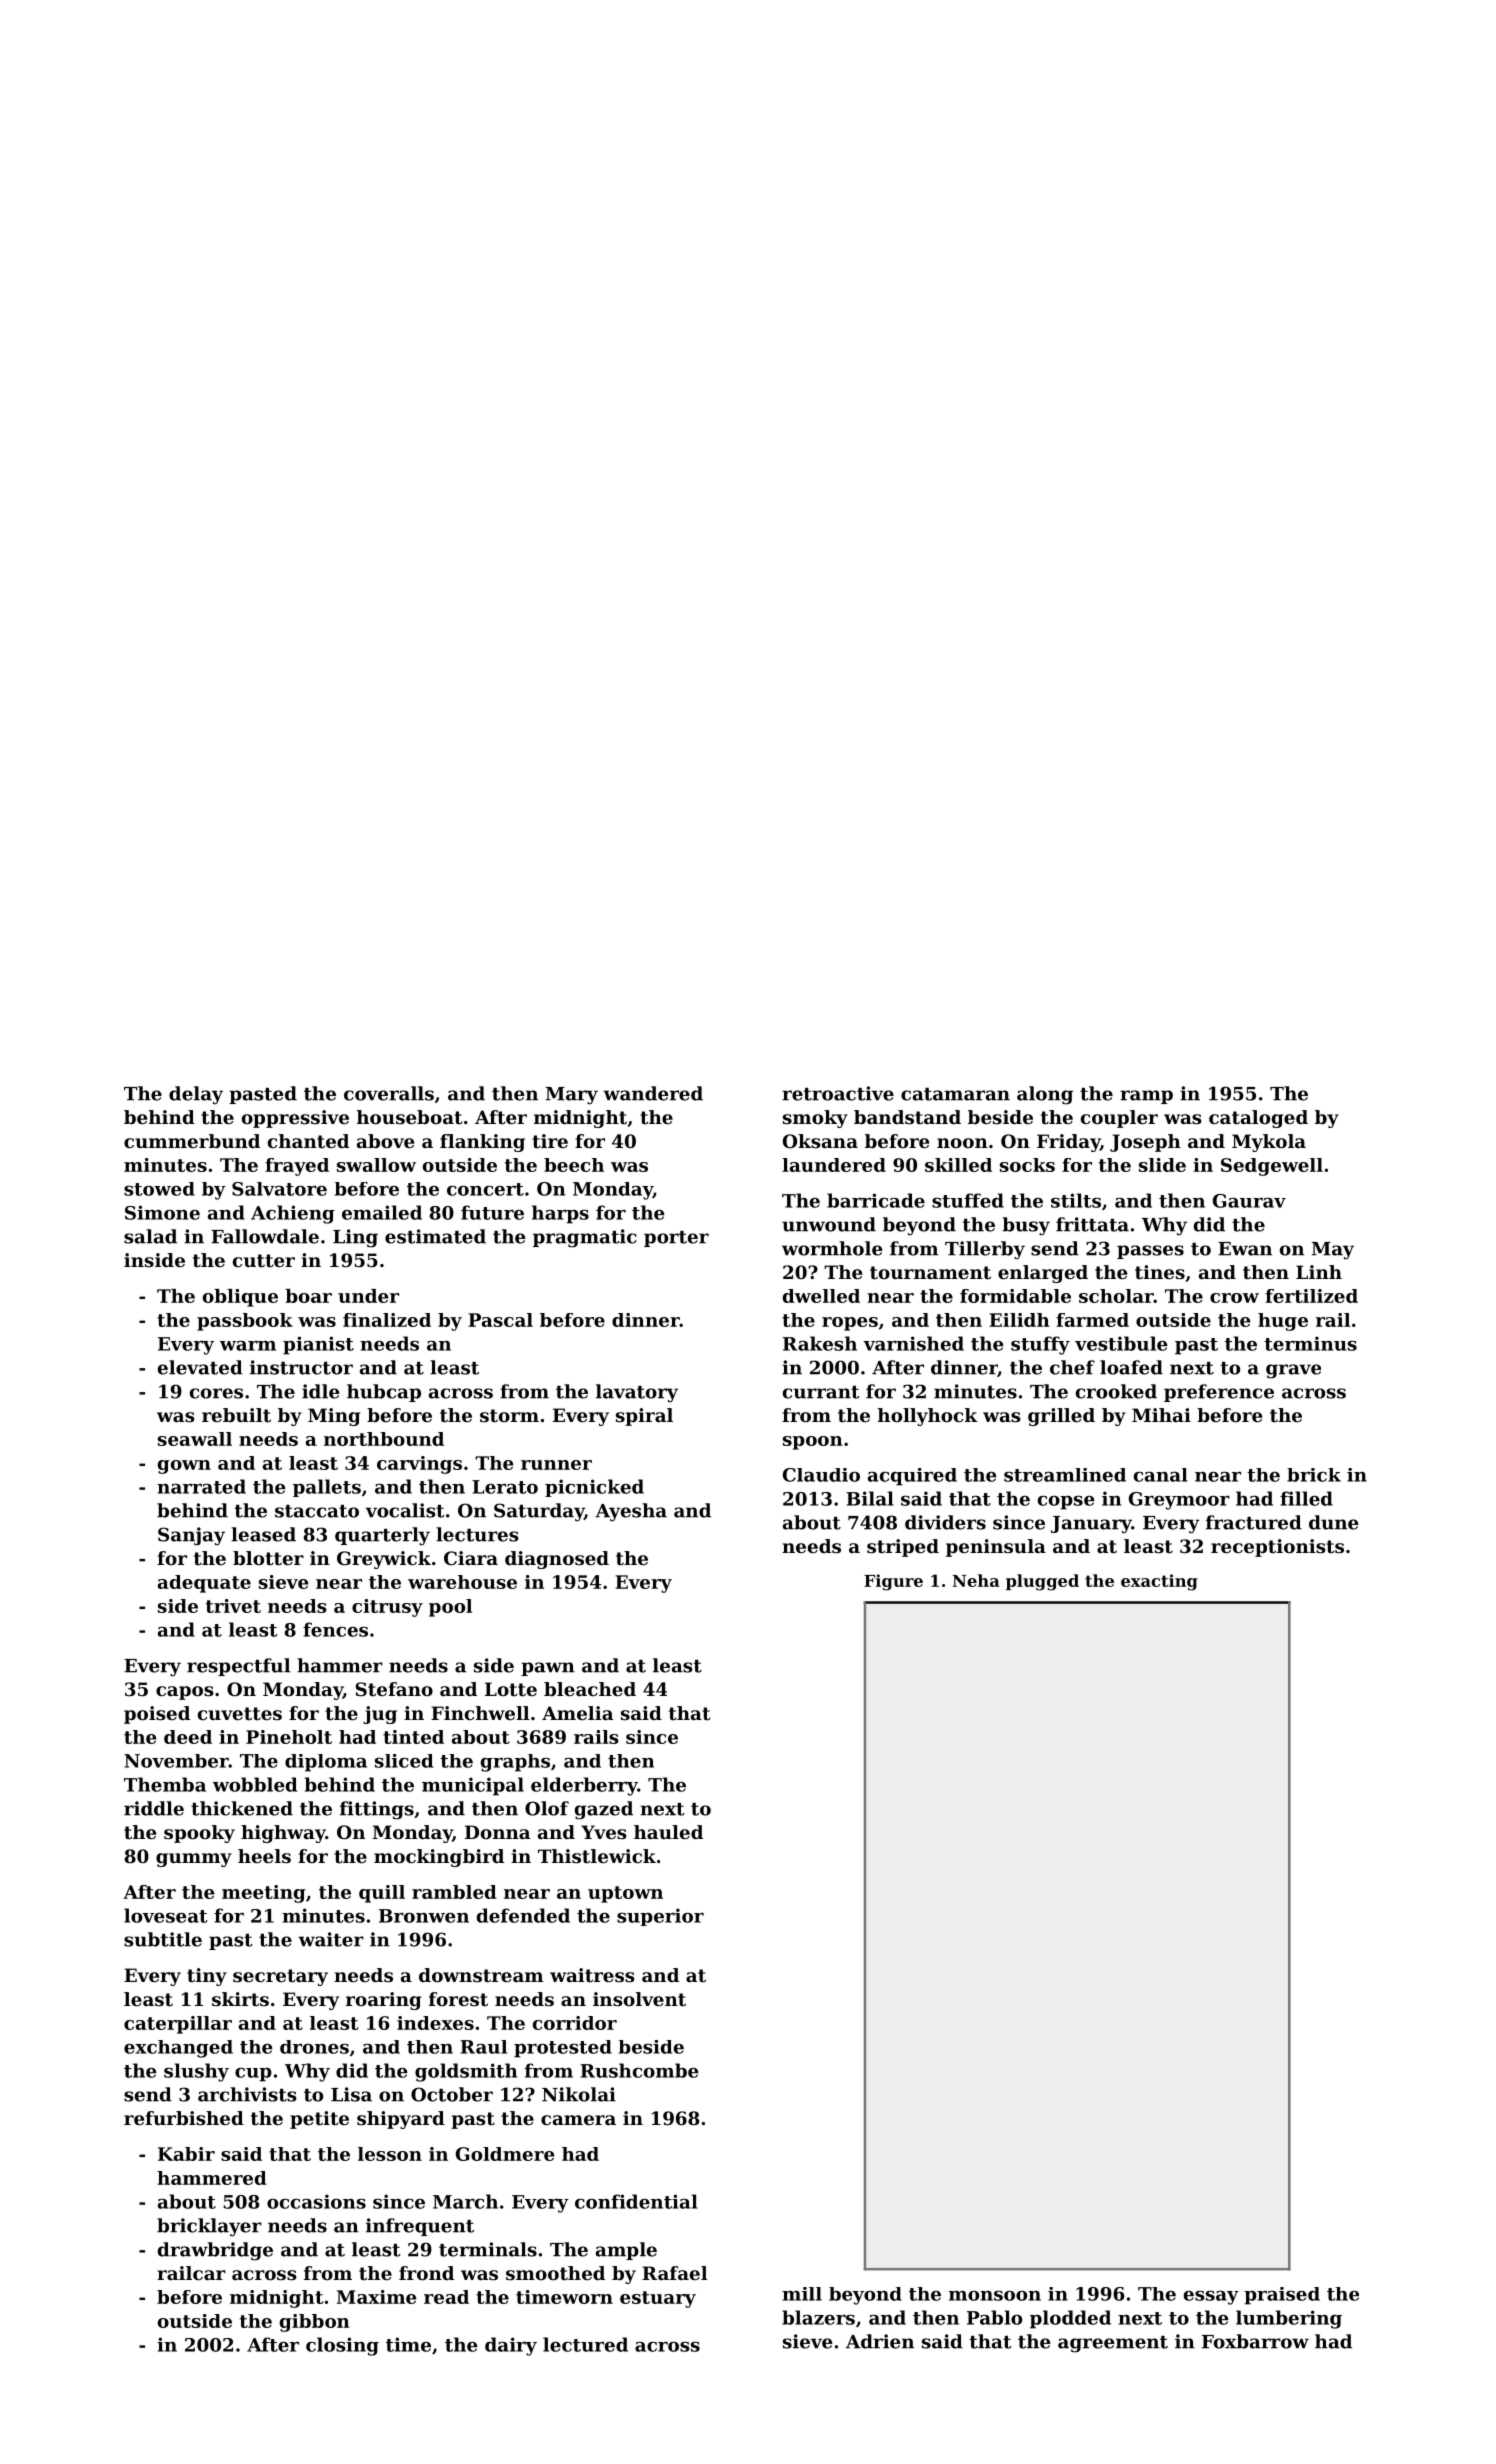 The width and height of the screenshot is (1496, 2464). What do you see at coordinates (660, 1917) in the screenshot?
I see `superior` at bounding box center [660, 1917].
